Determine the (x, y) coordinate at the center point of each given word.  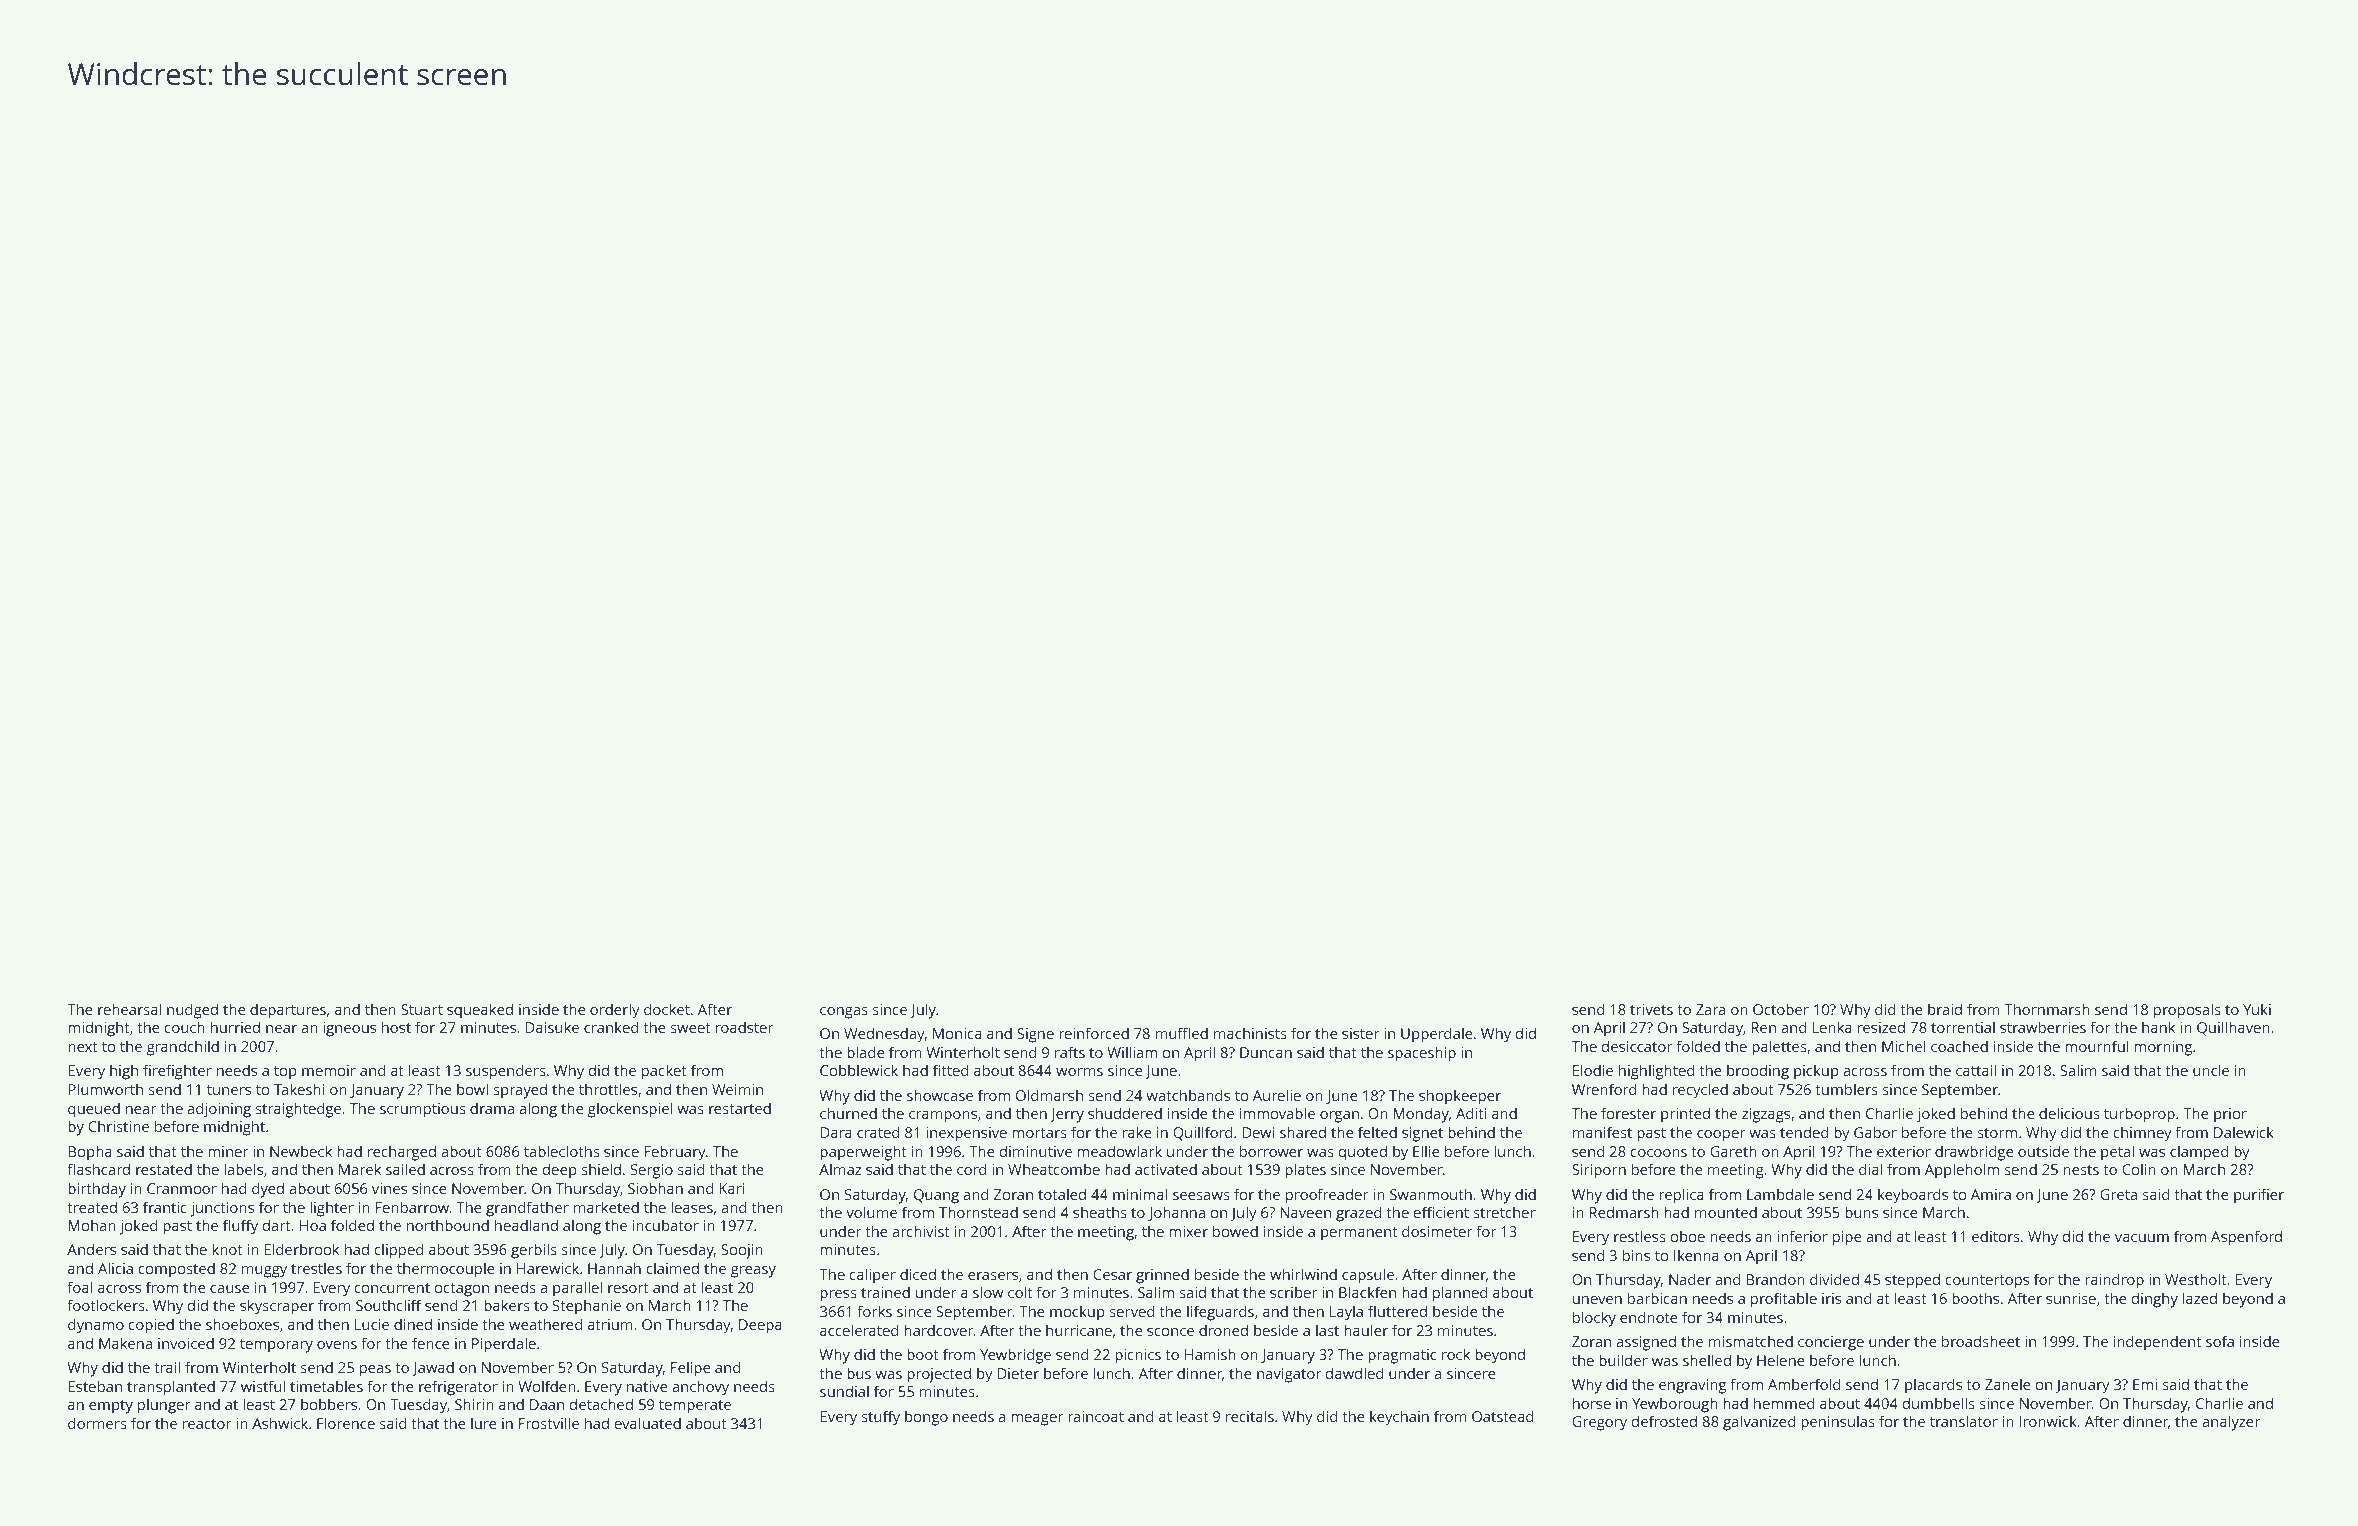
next (83, 1047)
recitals (1250, 1416)
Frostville (549, 1423)
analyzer (2231, 1423)
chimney (2142, 1134)
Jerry (1067, 1115)
